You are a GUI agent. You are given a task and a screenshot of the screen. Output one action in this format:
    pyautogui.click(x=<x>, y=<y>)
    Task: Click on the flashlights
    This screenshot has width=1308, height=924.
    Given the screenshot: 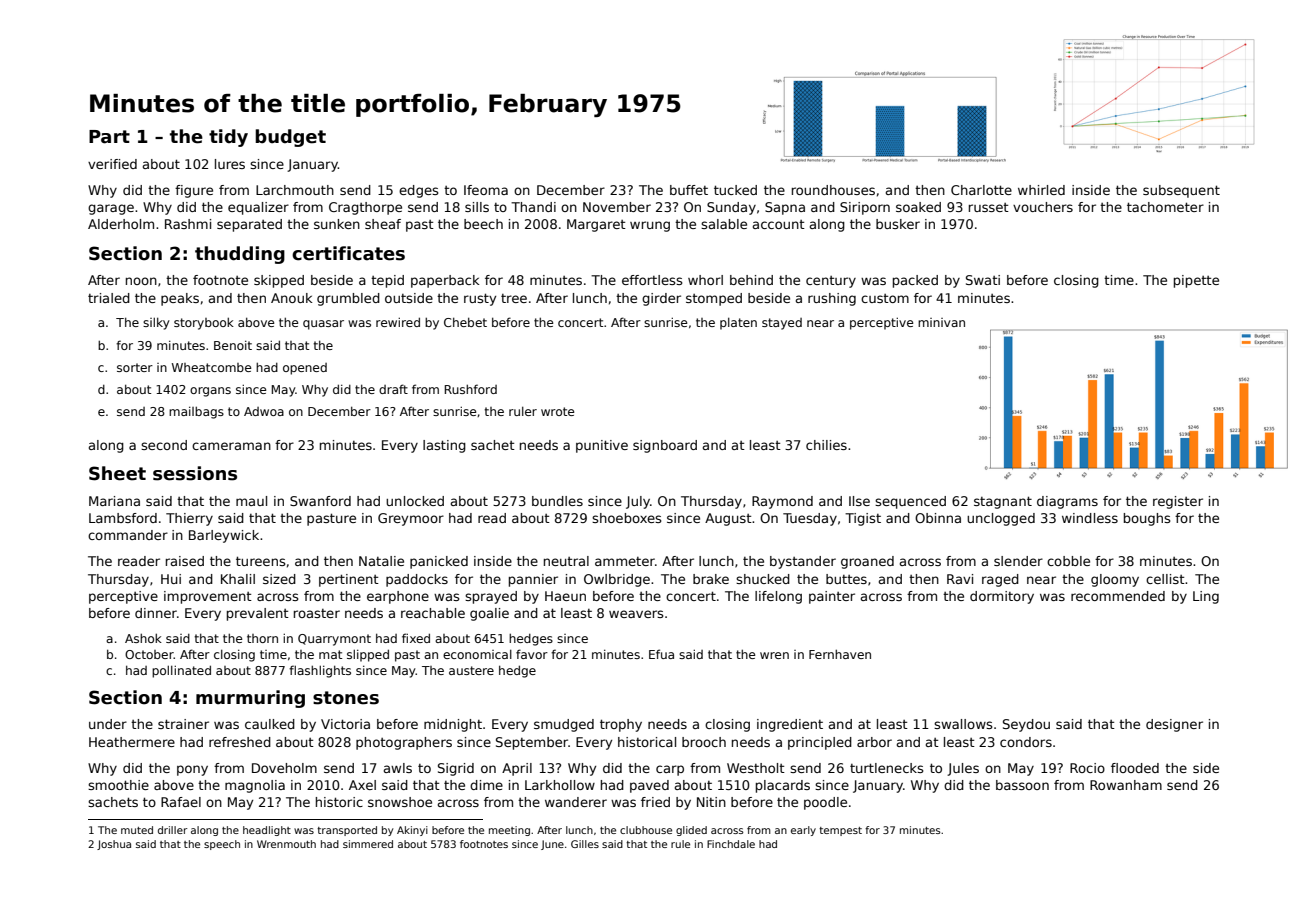 What is the action you would take?
    pyautogui.click(x=320, y=671)
